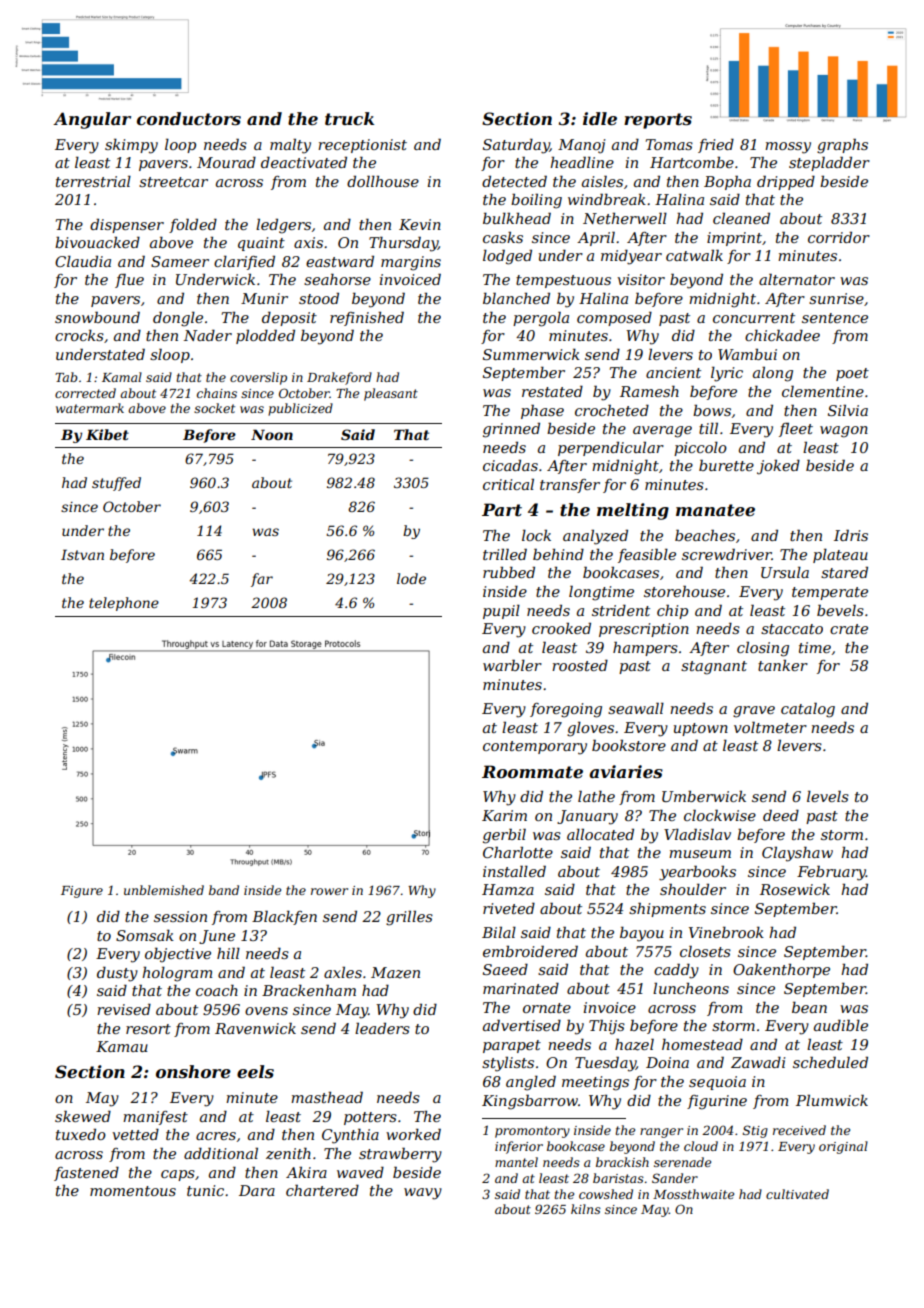  I want to click on fried, so click(716, 145).
